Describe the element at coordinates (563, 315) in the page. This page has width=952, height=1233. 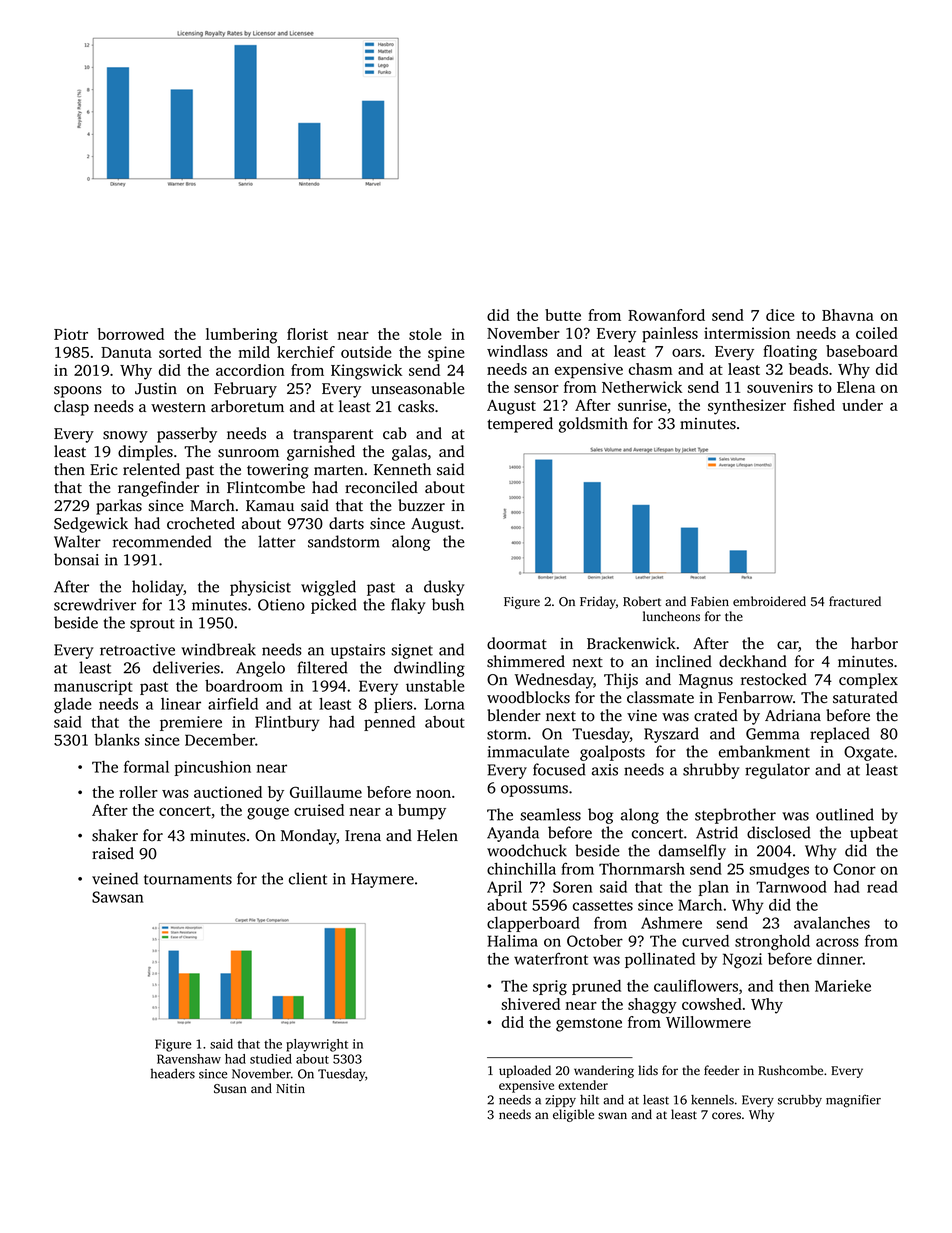
I see `butte` at that location.
